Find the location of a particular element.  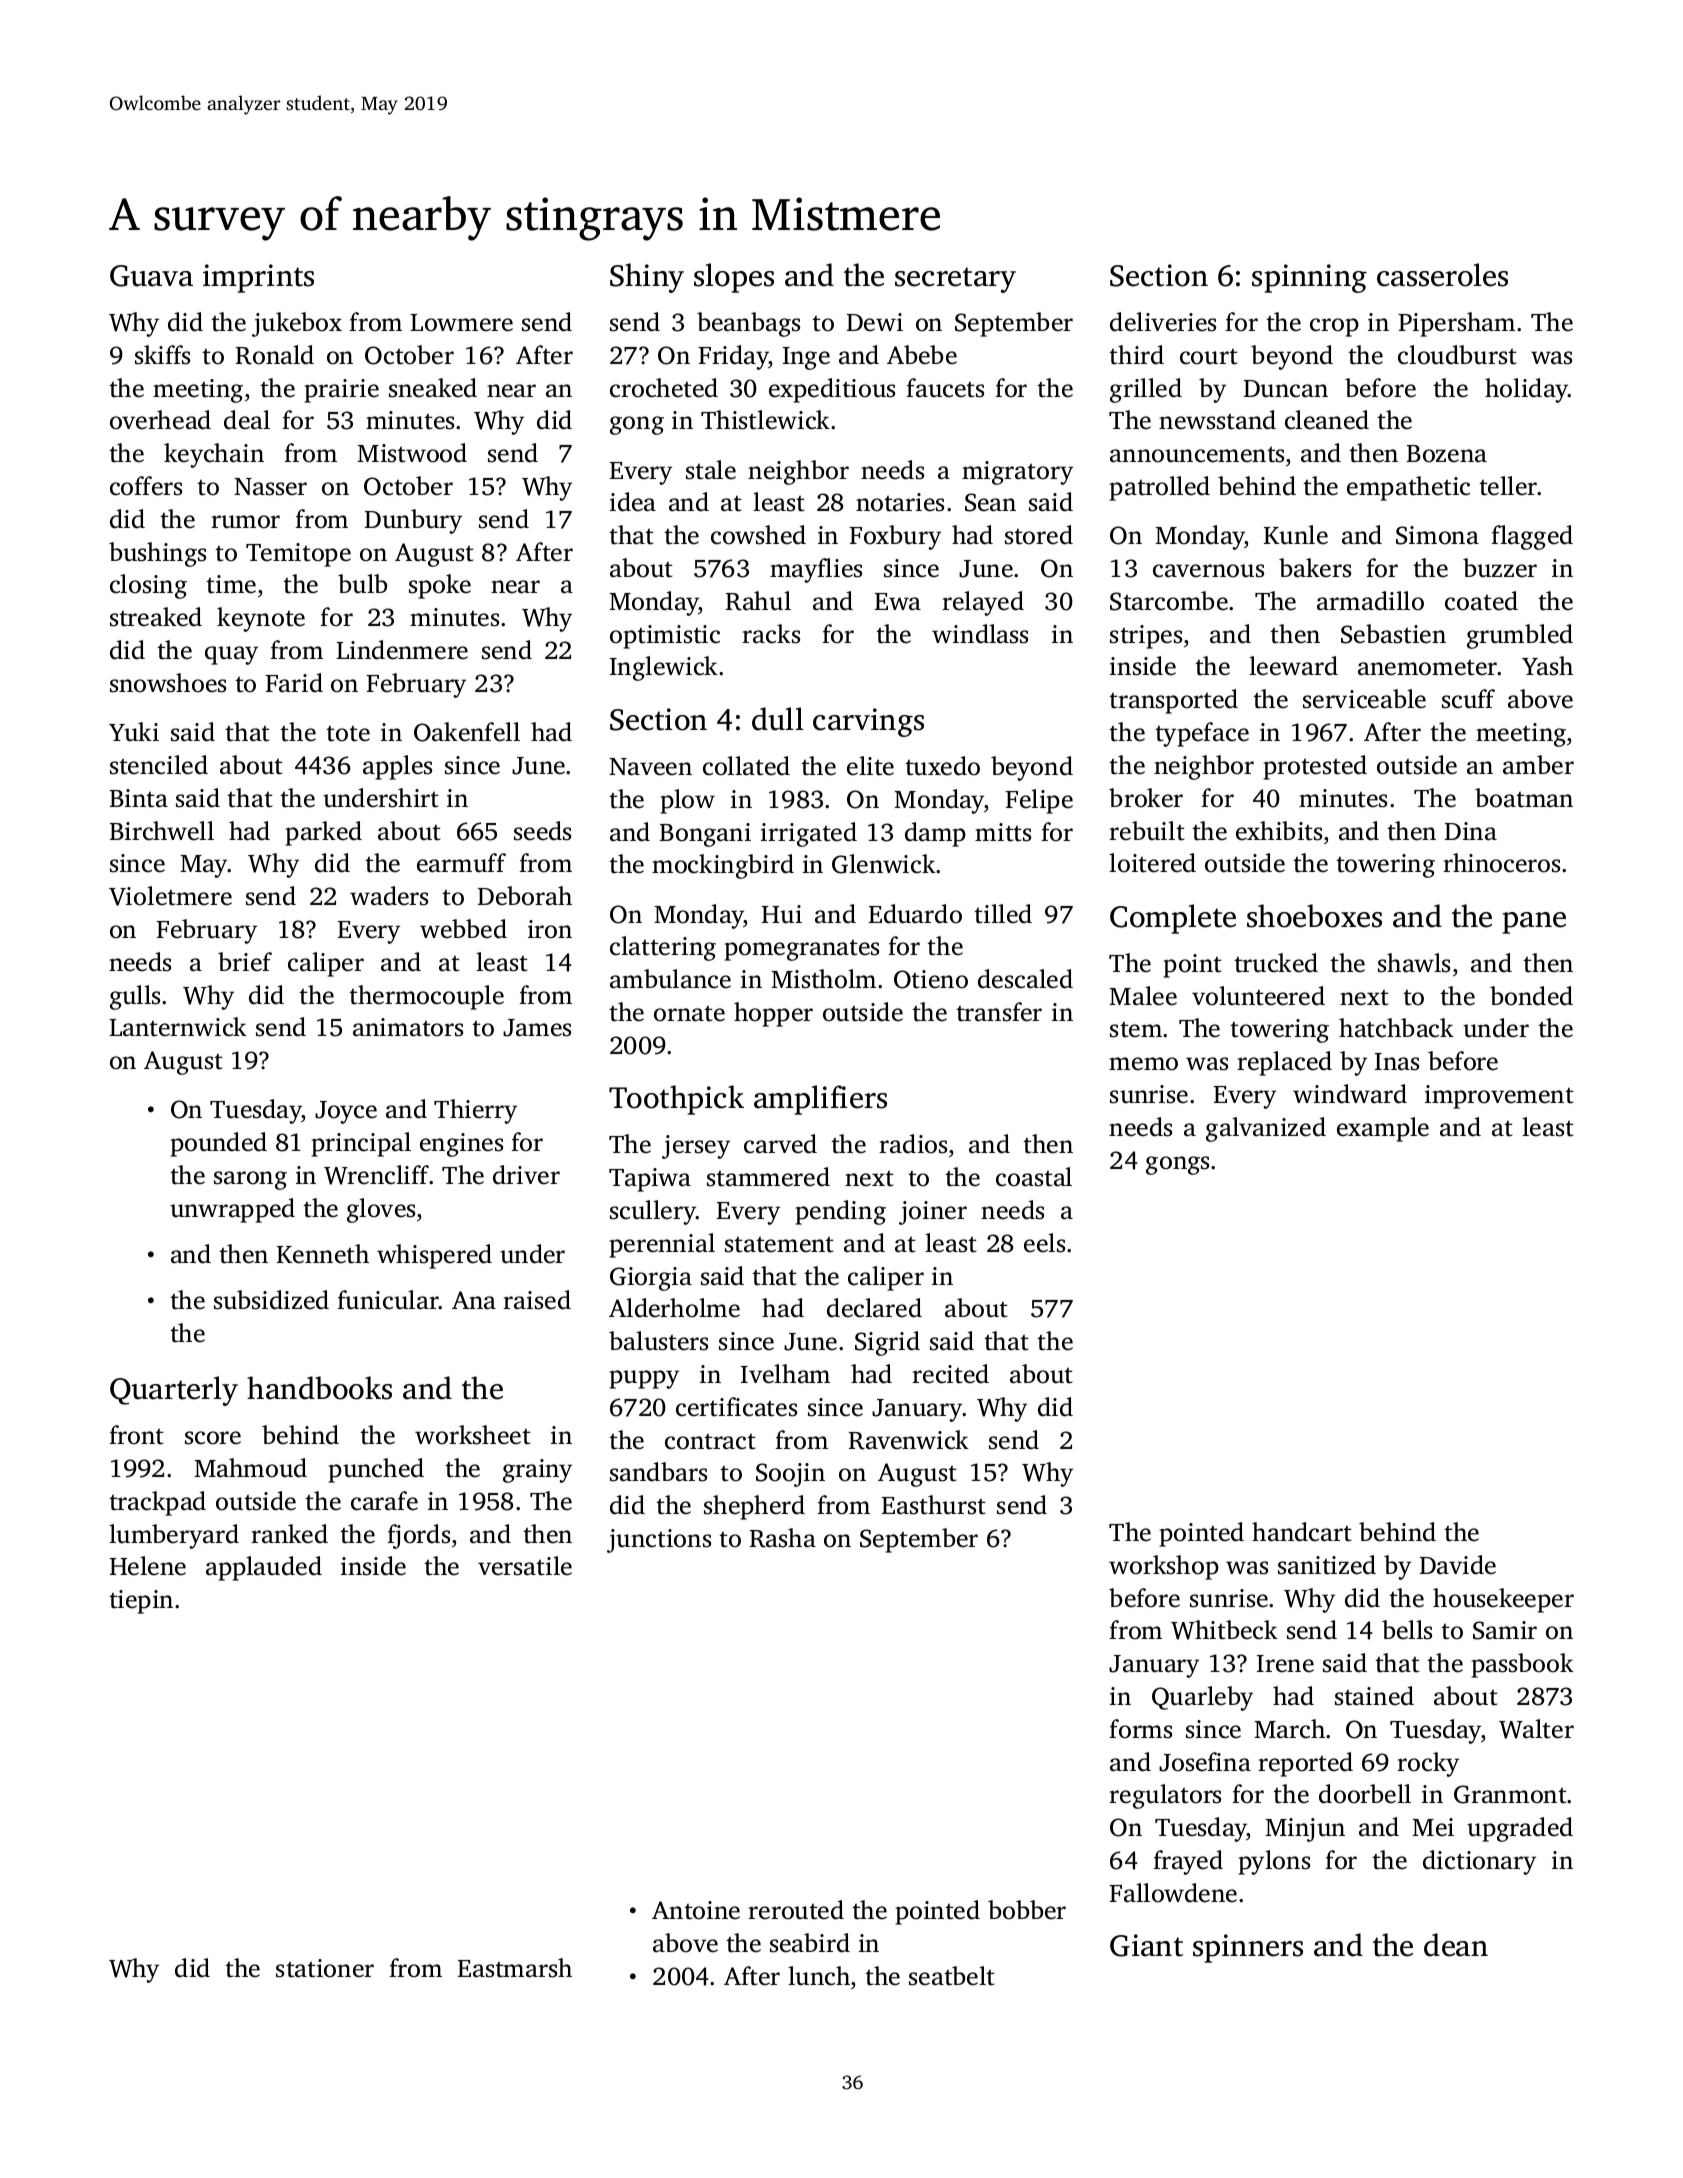

parked is located at coordinates (324, 833).
